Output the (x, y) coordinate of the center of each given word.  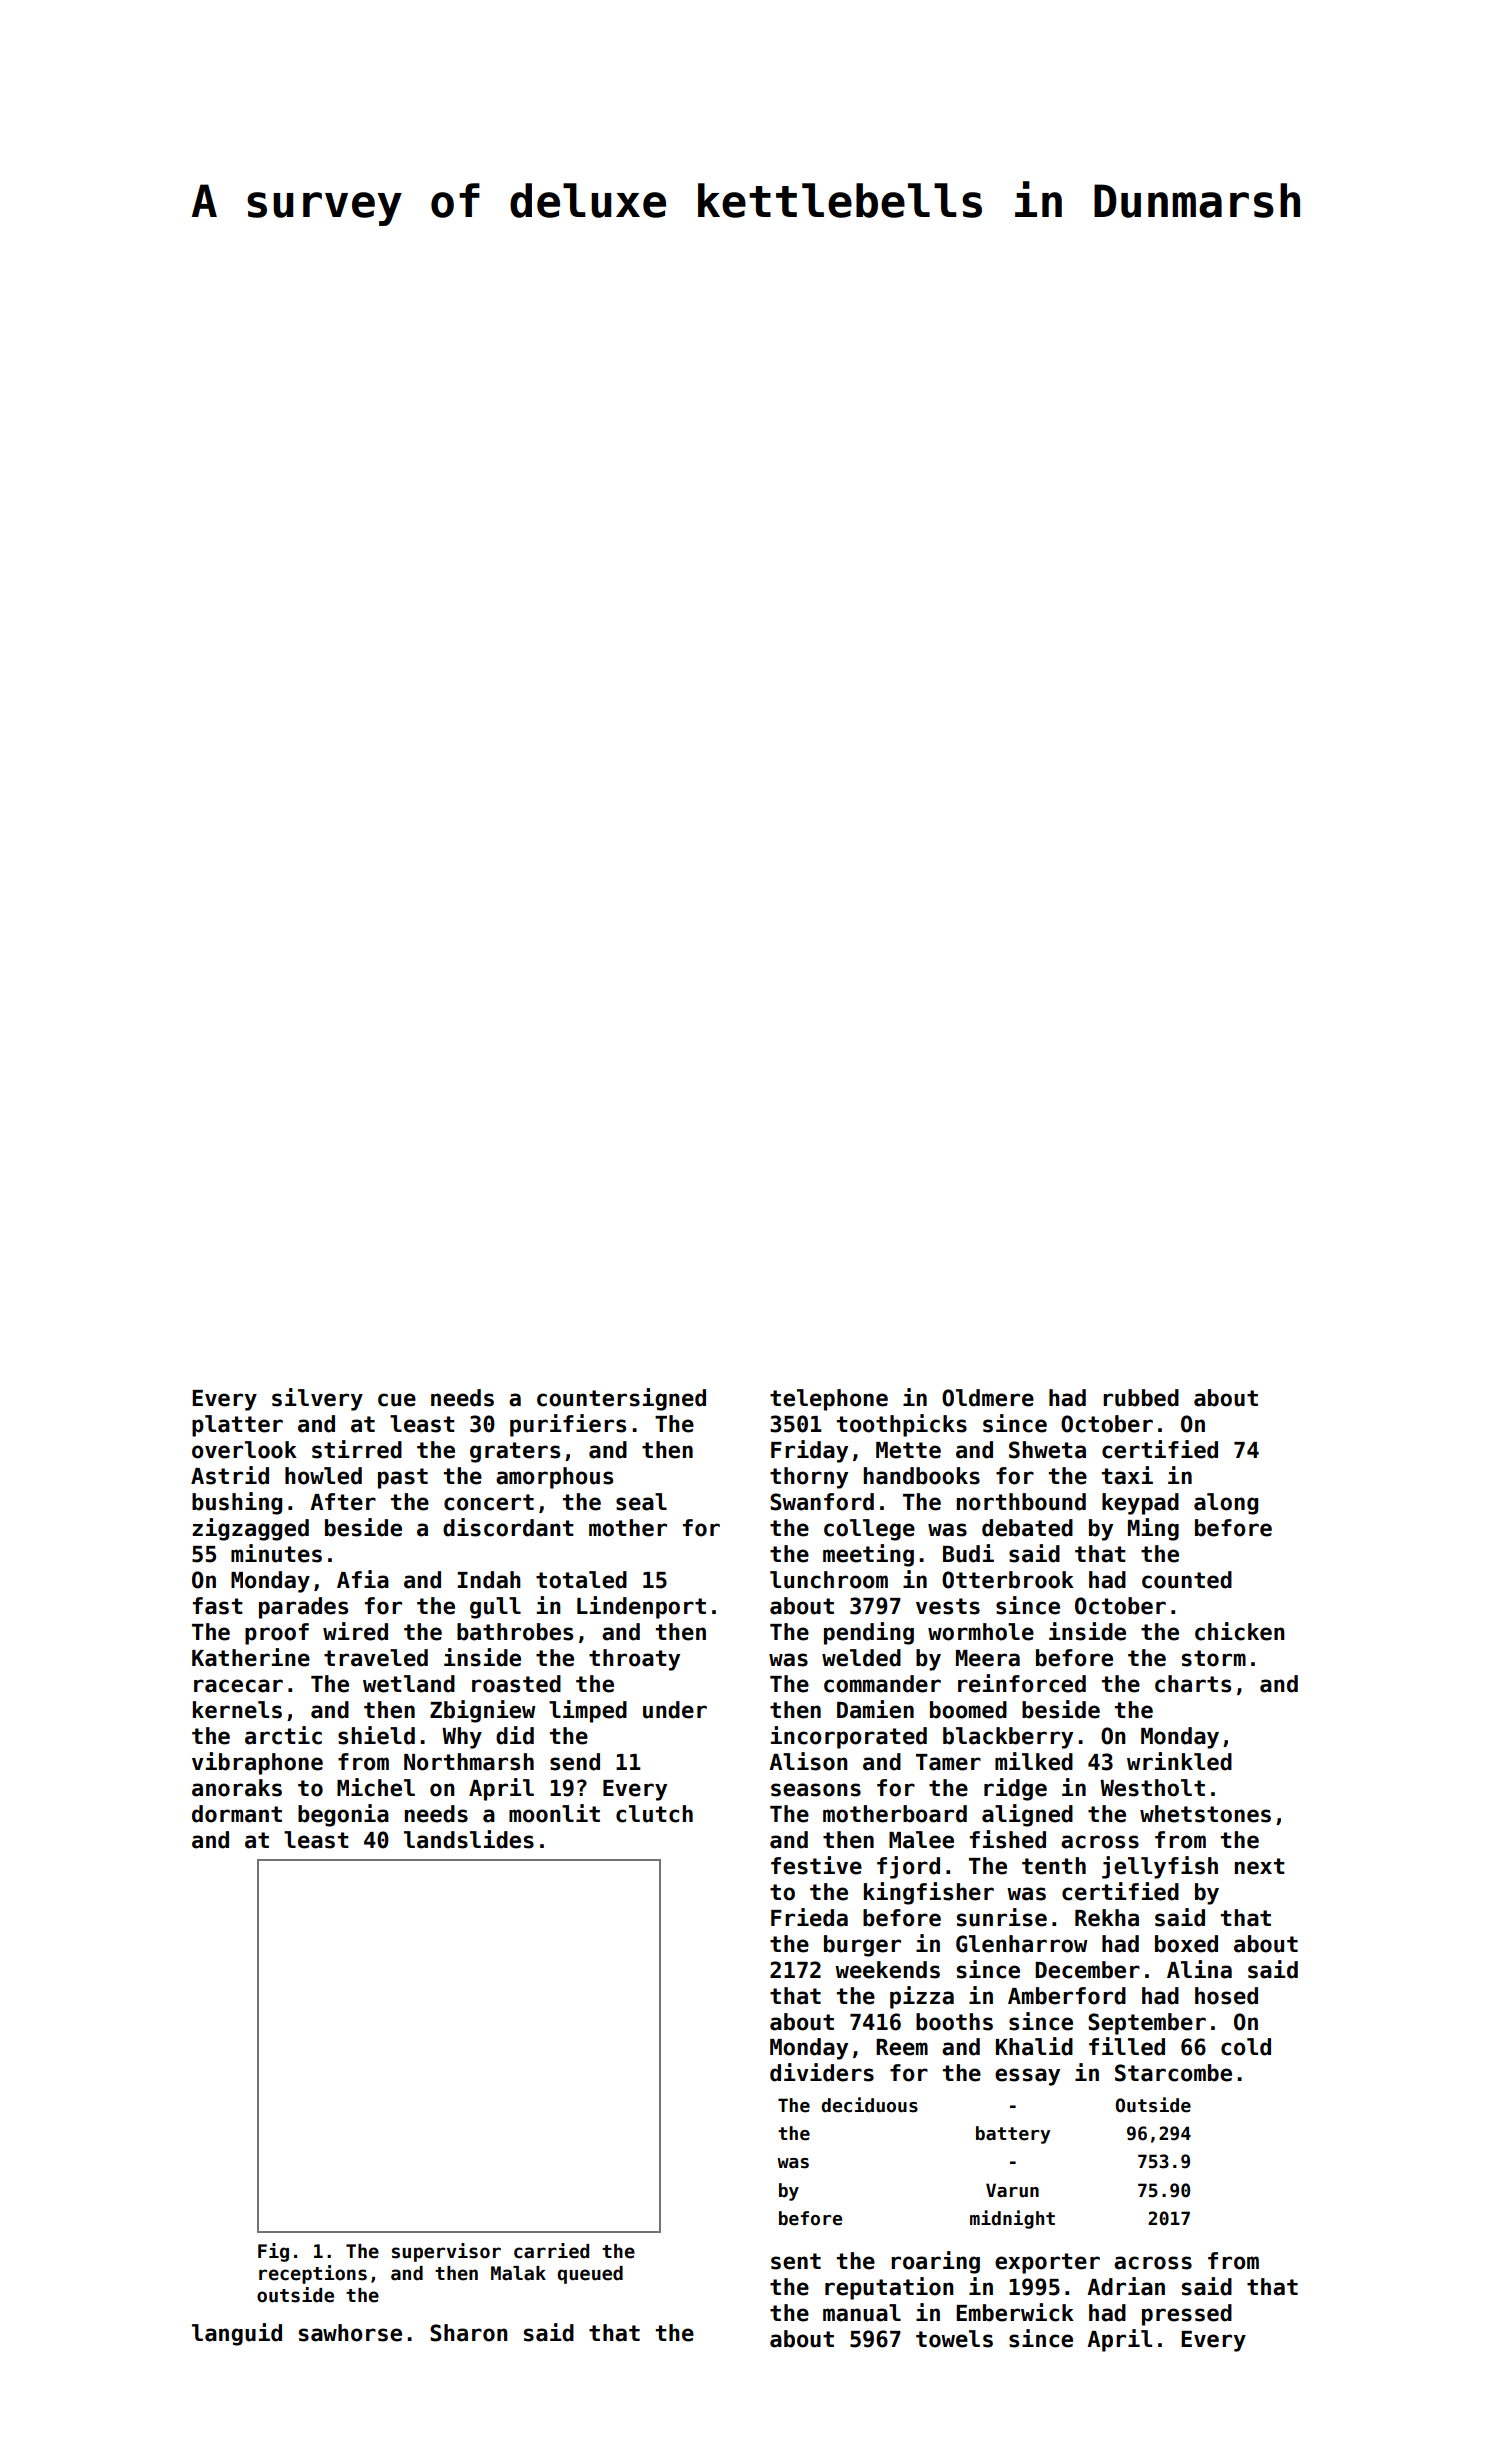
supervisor (446, 2252)
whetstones (1205, 1814)
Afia (363, 1579)
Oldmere (988, 1398)
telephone (829, 1400)
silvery (317, 1399)
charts (1193, 1684)
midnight (1012, 2219)
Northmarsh (469, 1762)
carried (551, 2251)
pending (869, 1633)
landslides (469, 1839)
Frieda (809, 1917)
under (675, 1710)
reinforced (1022, 1683)
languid (237, 2334)
